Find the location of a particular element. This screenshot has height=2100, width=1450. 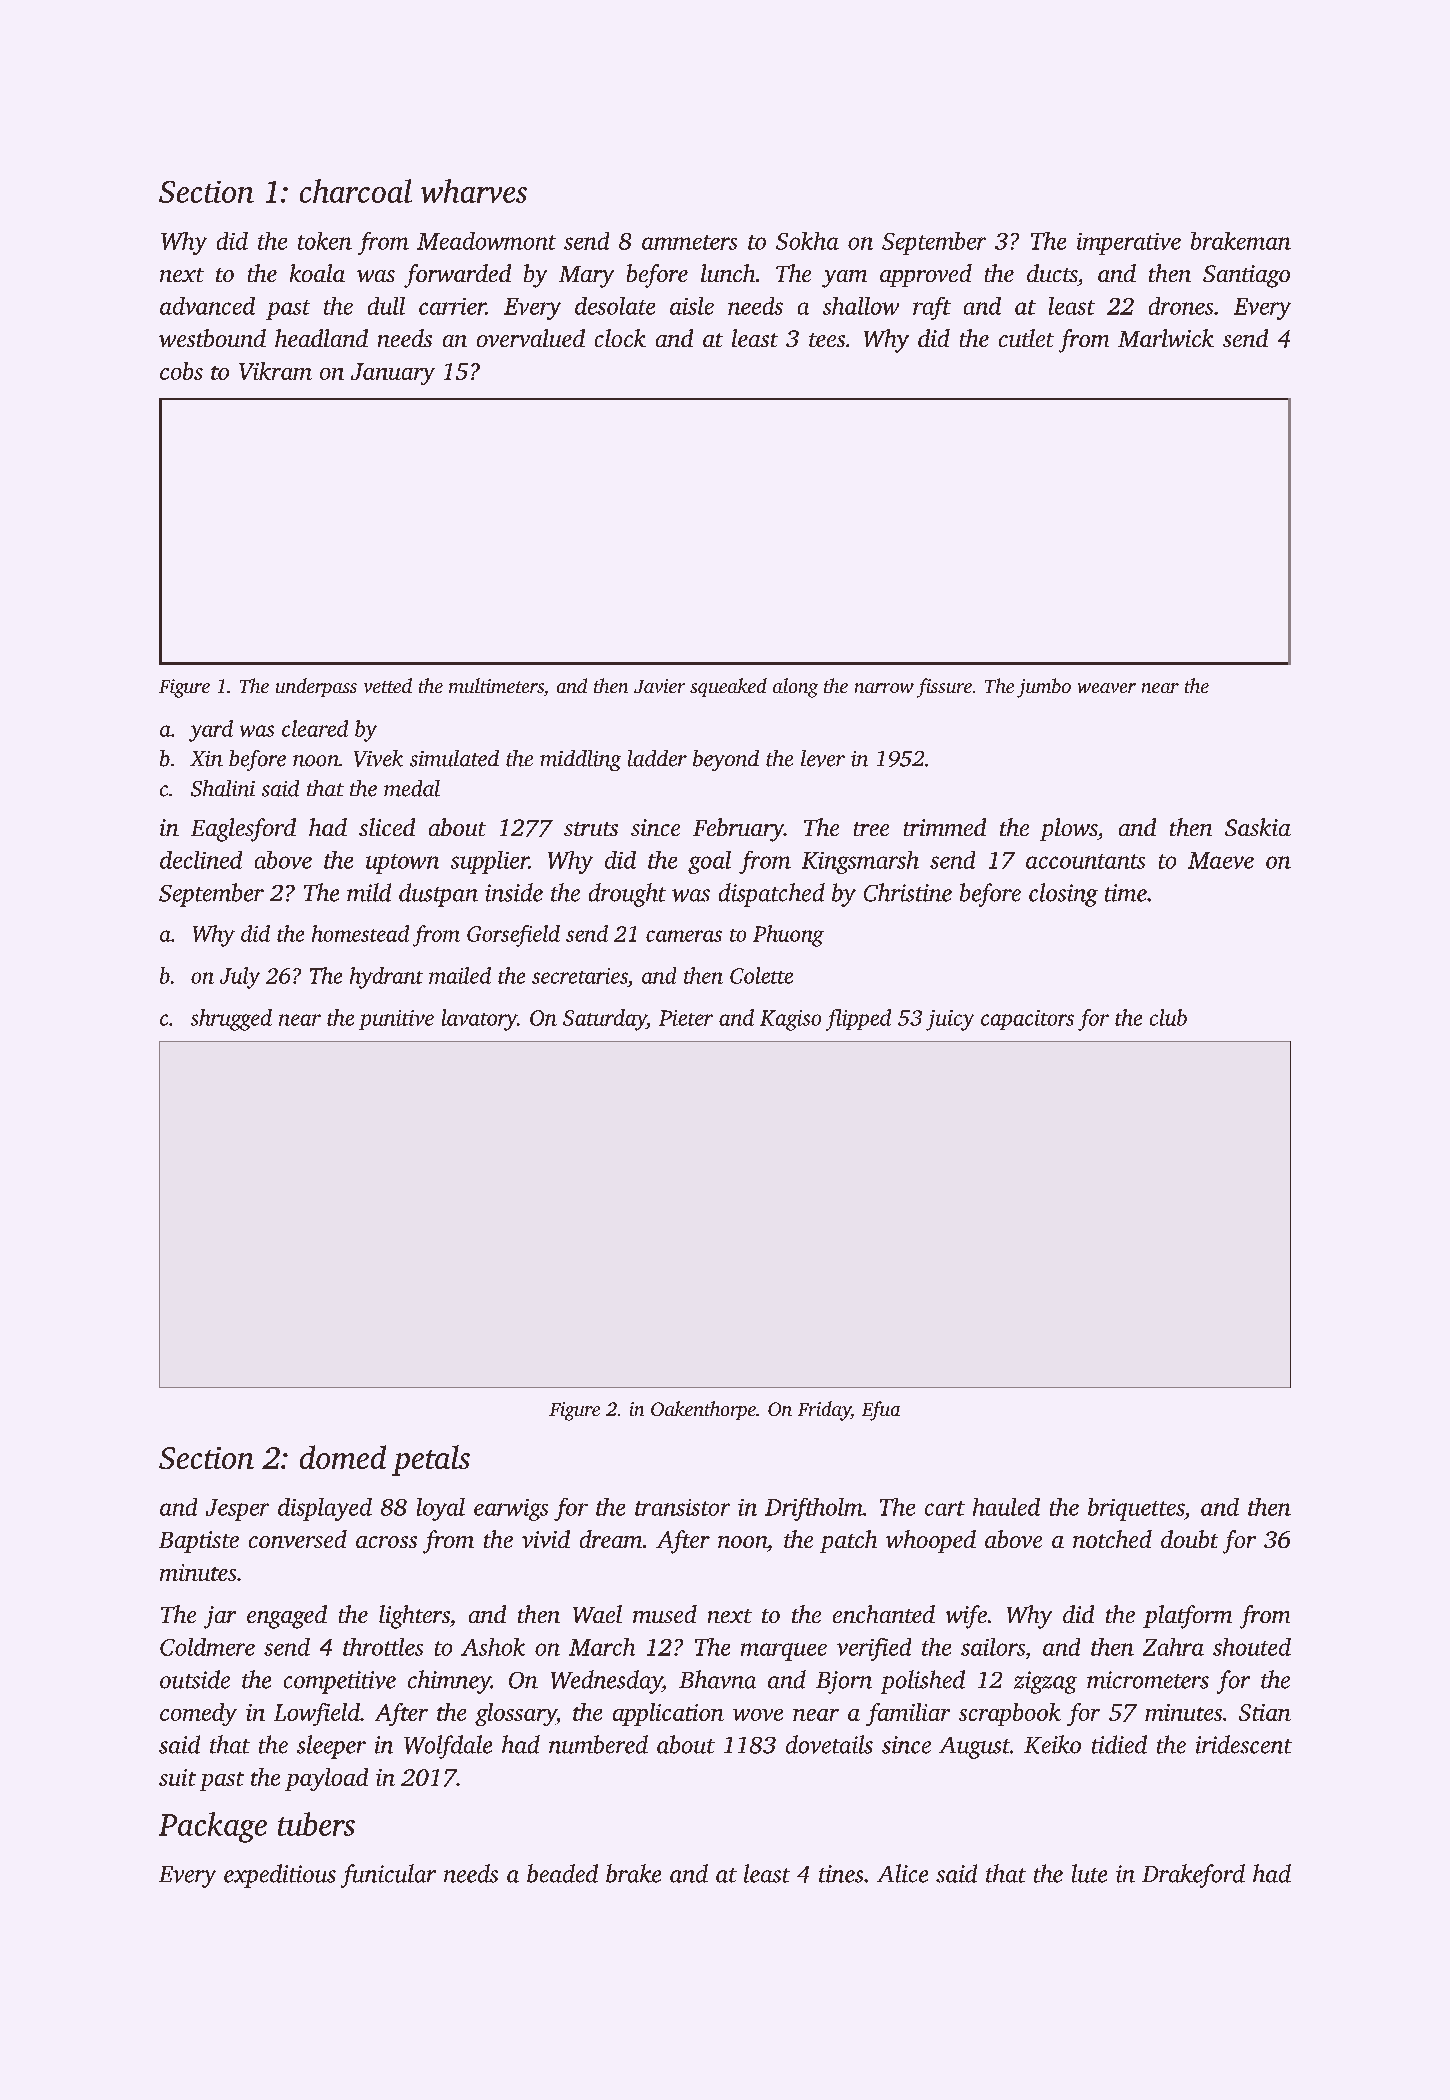

expeditious is located at coordinates (280, 1876).
